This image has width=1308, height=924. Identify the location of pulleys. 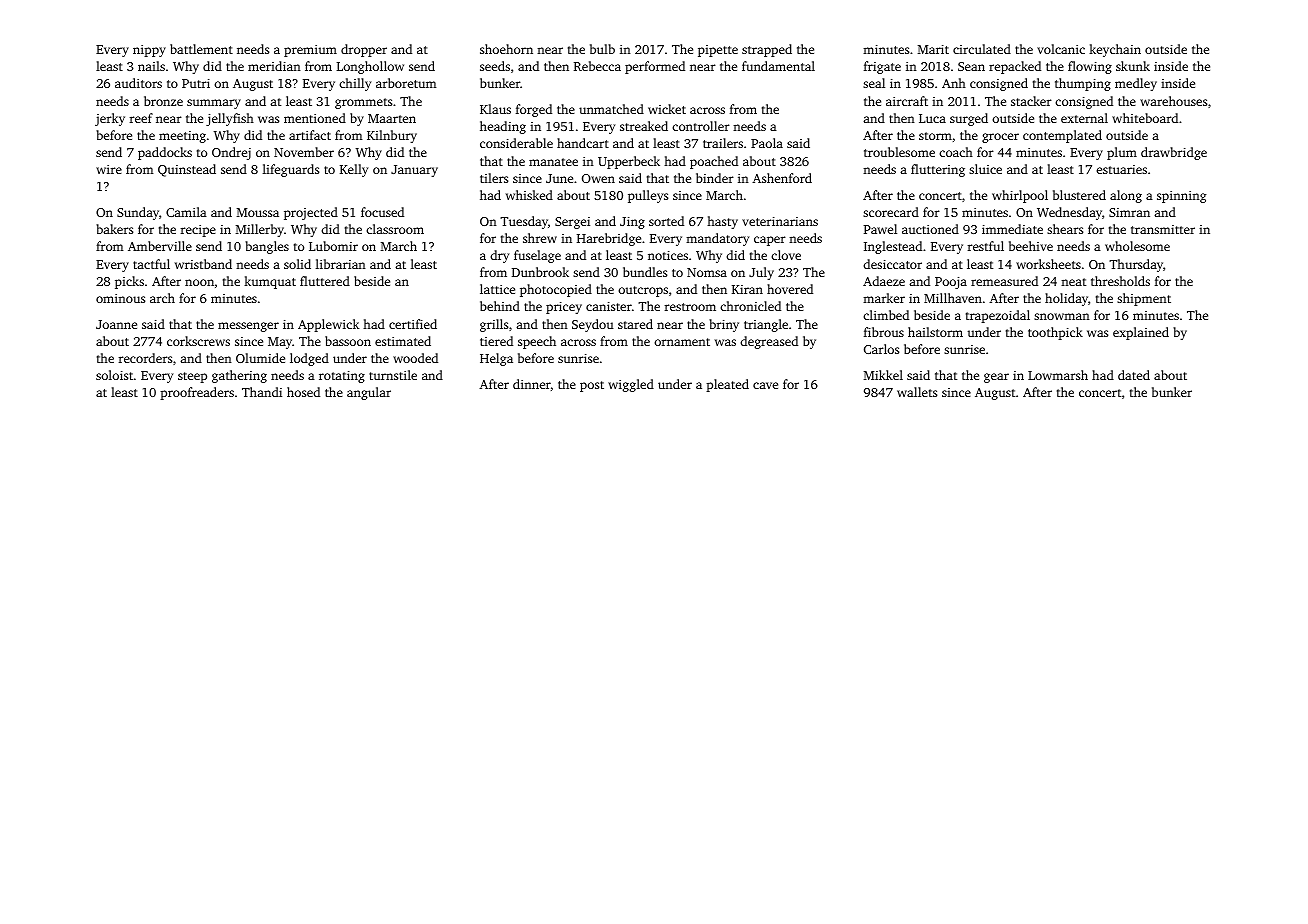
(648, 196).
